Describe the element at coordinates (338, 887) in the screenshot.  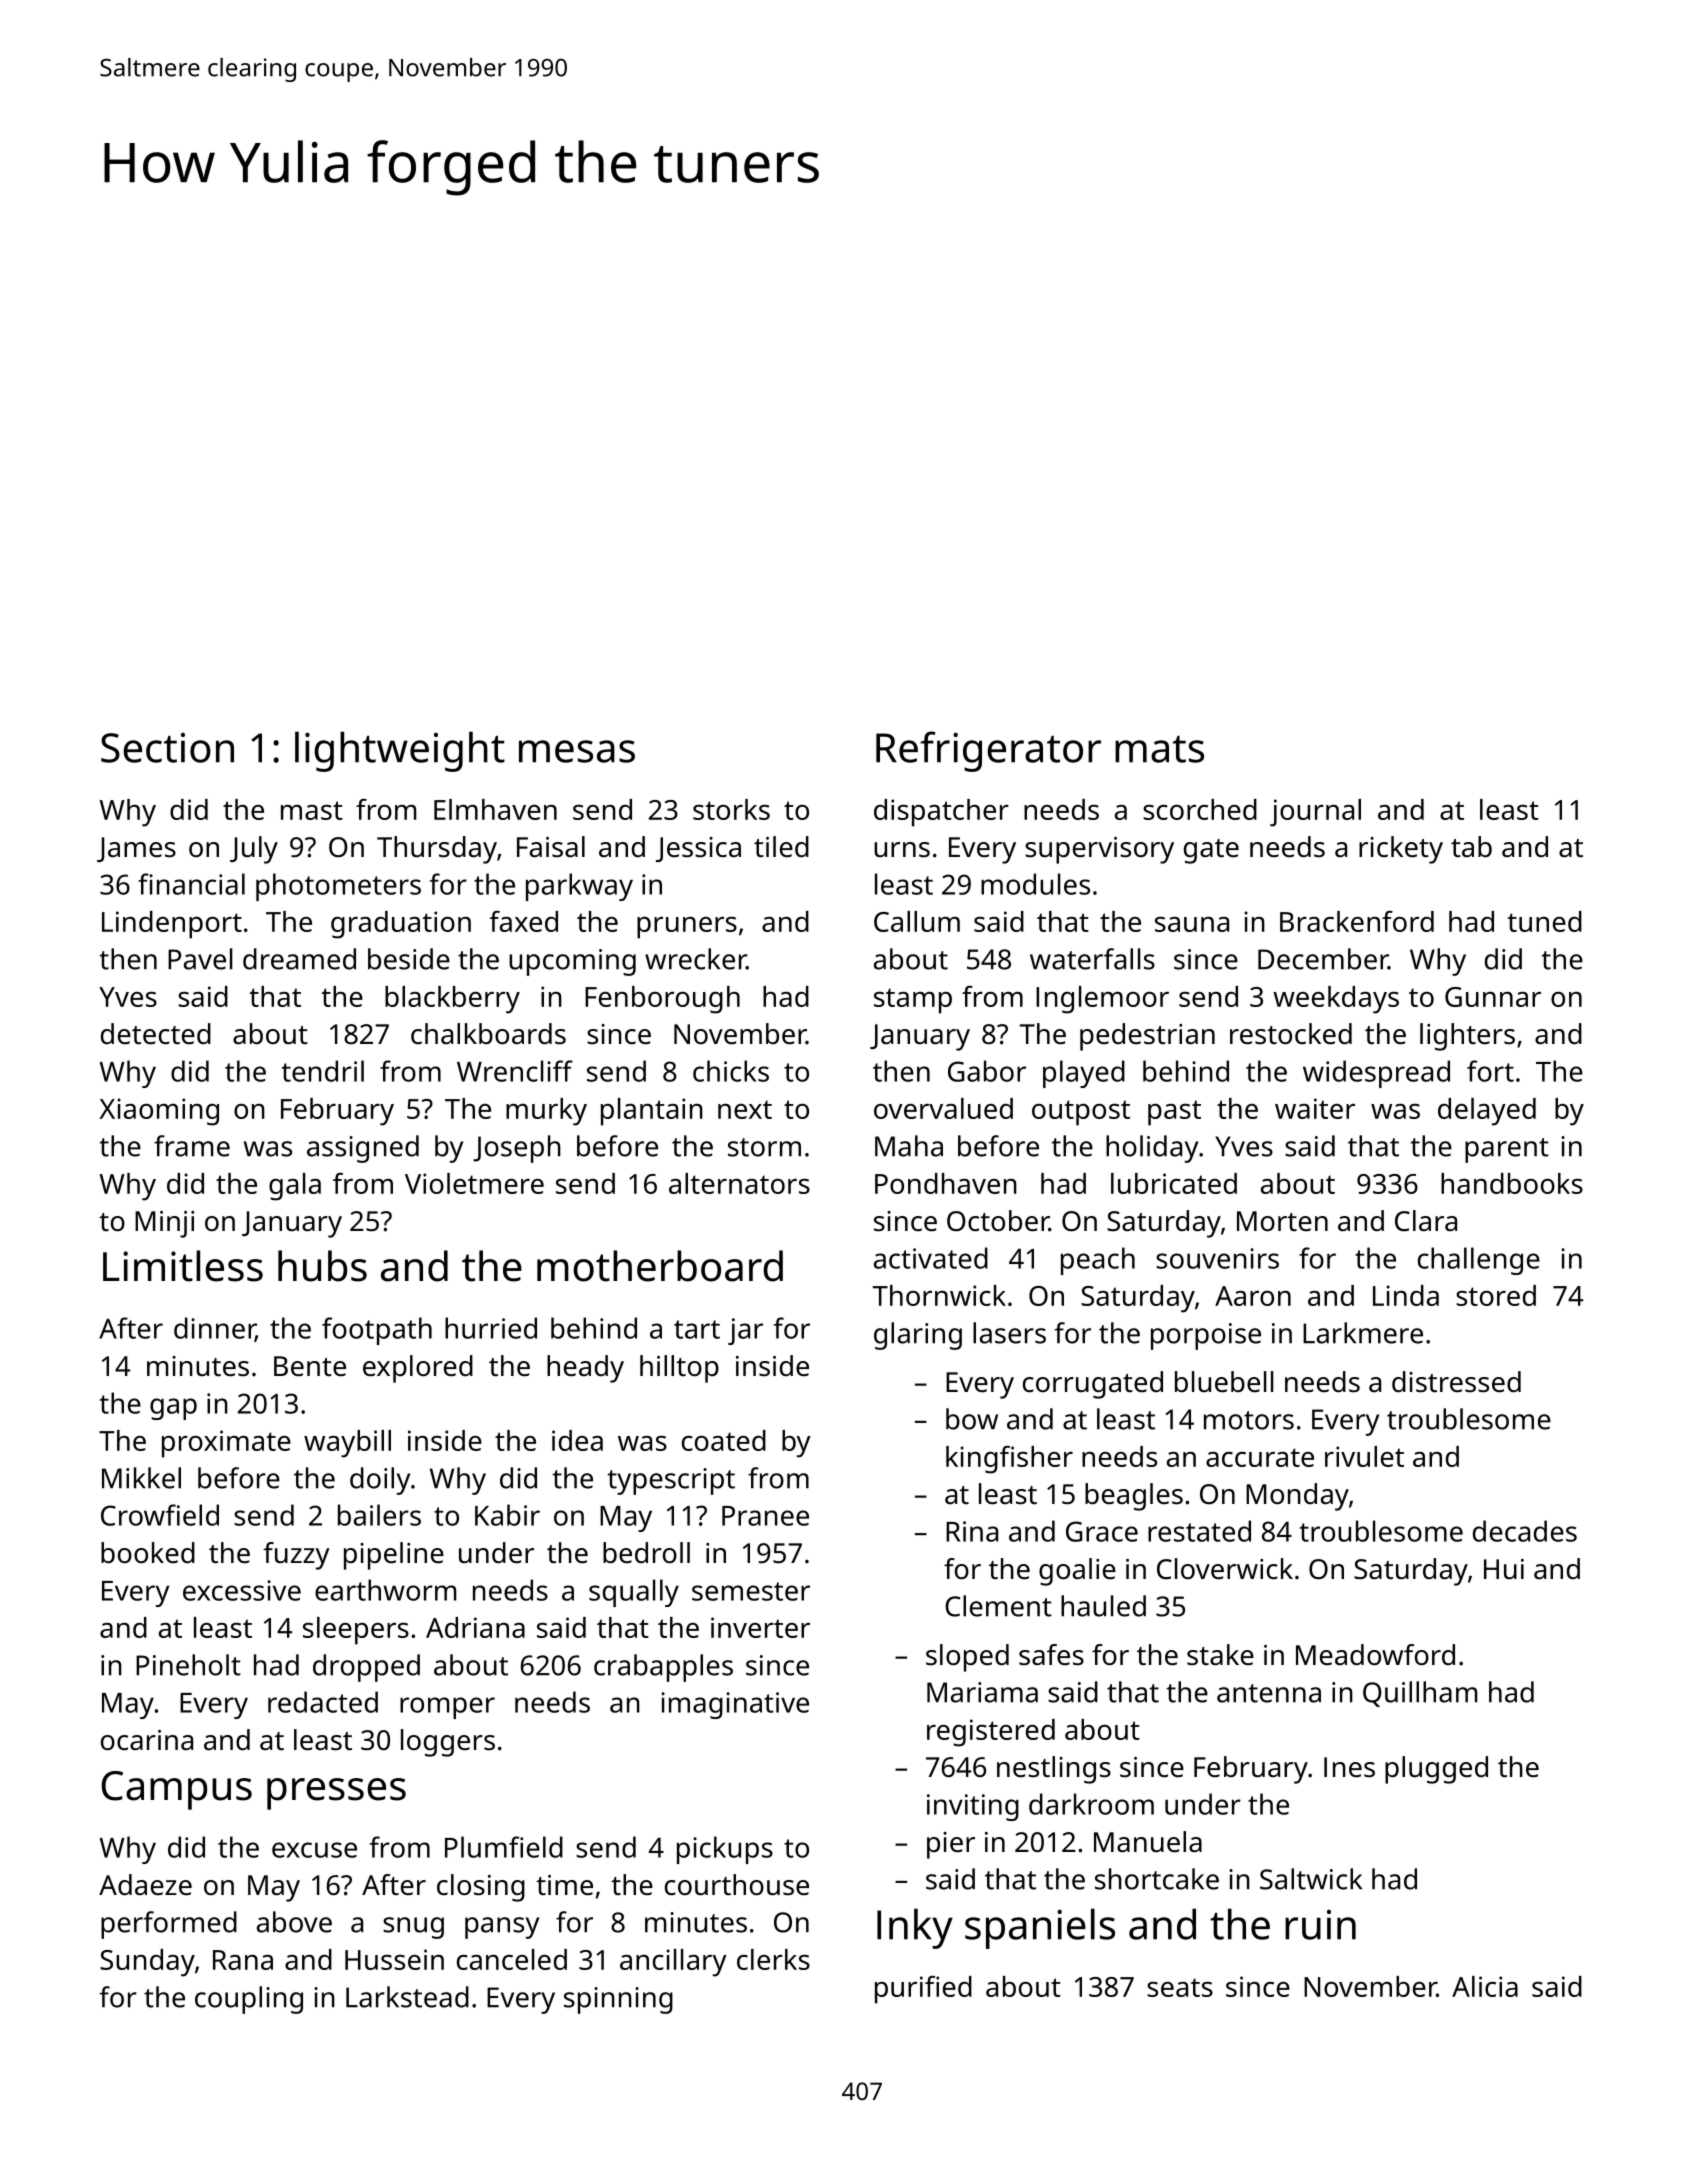
I see `photometers` at that location.
